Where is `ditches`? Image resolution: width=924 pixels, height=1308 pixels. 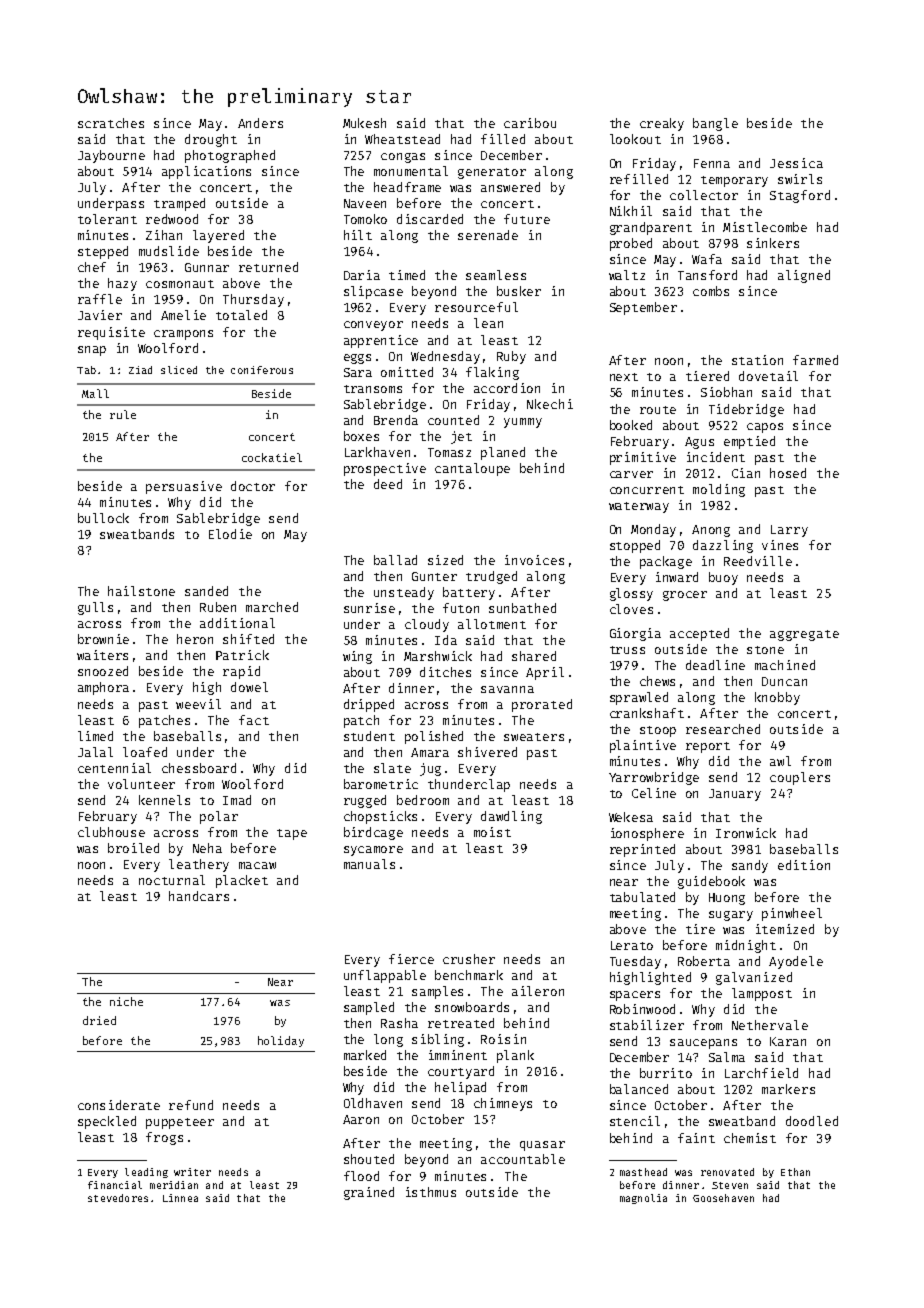 ditches is located at coordinates (445, 672).
